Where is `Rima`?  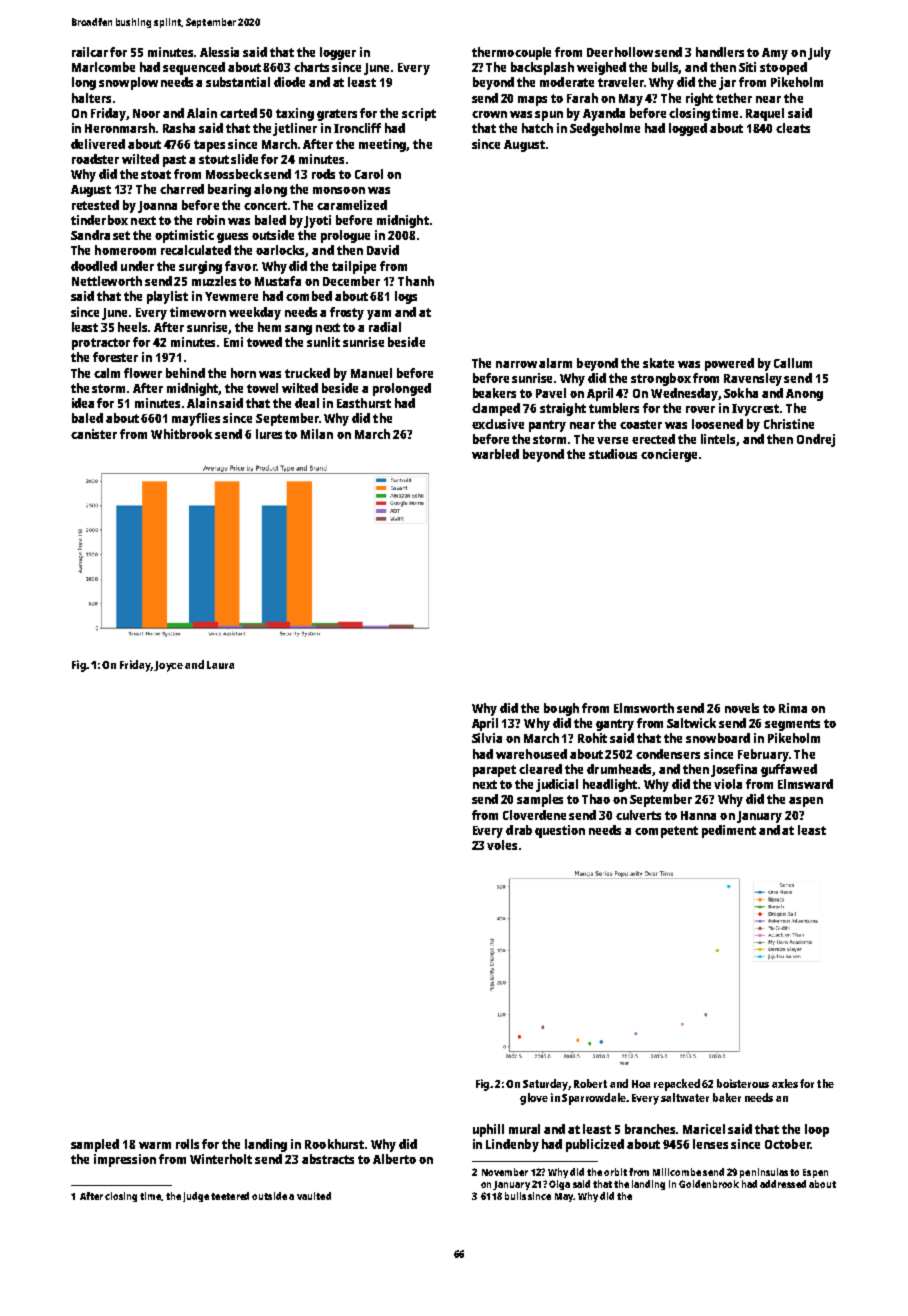 Rima is located at coordinates (793, 708).
